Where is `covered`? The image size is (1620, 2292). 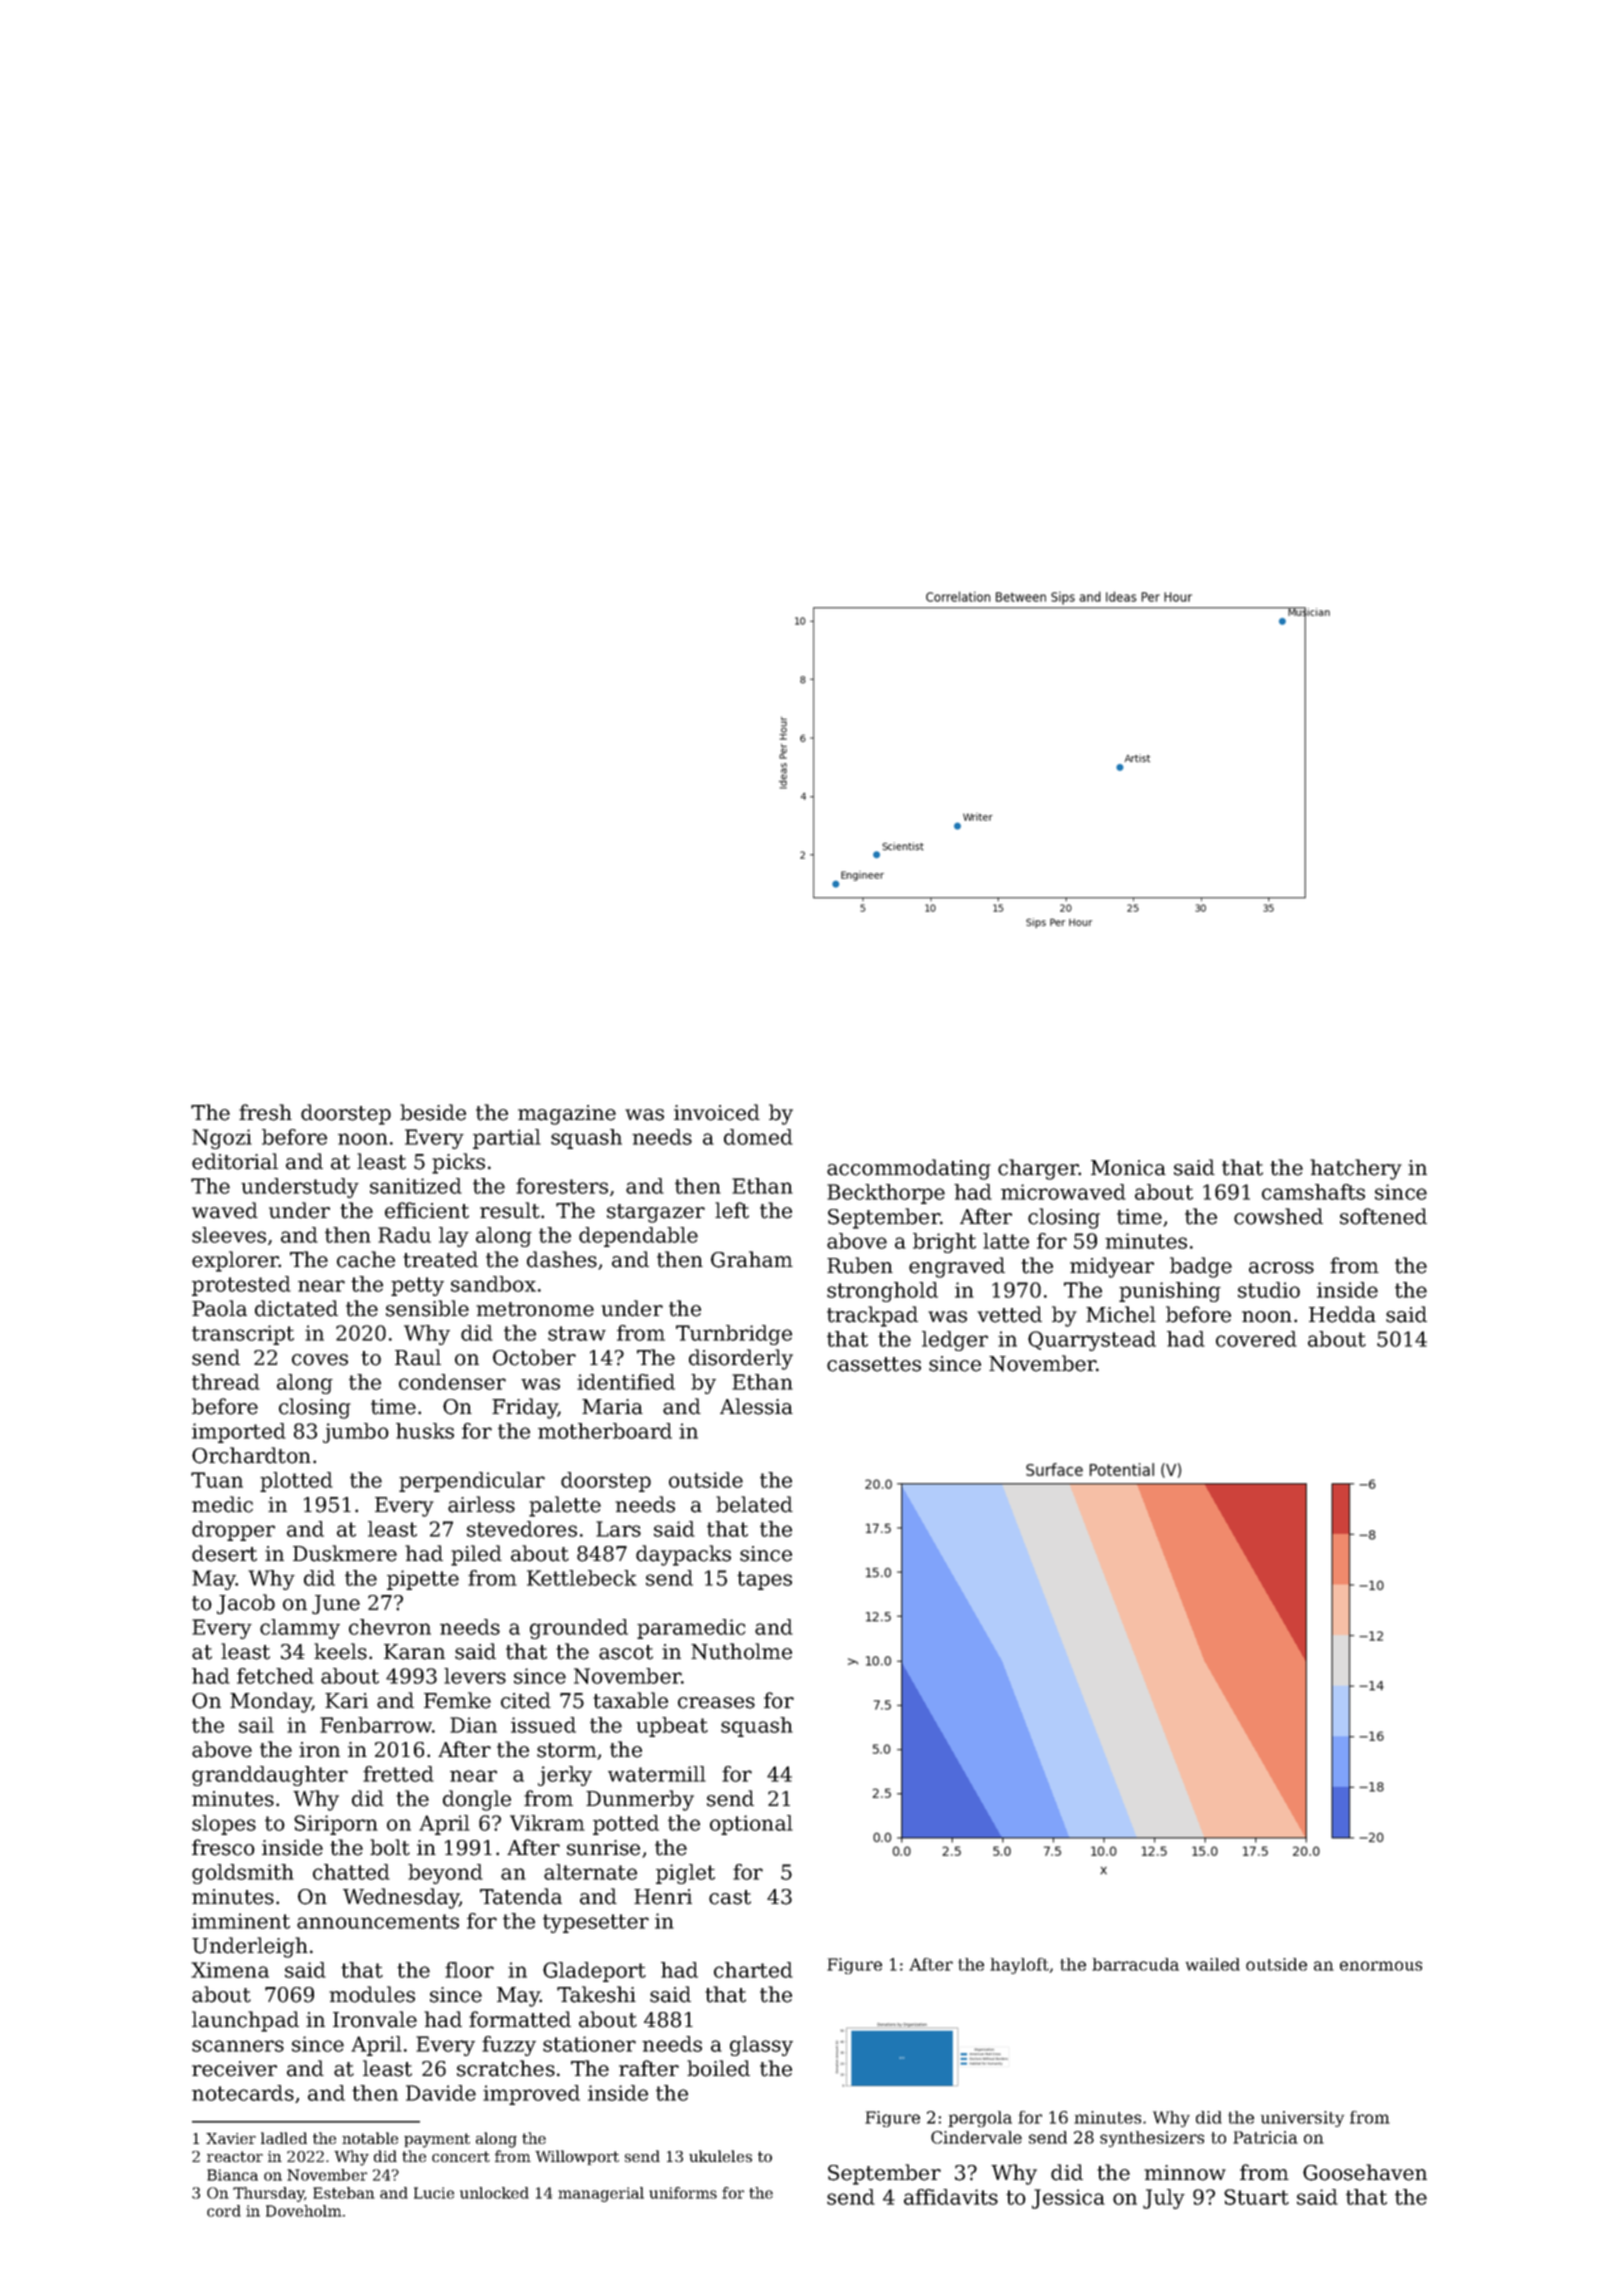 covered is located at coordinates (1256, 1339).
